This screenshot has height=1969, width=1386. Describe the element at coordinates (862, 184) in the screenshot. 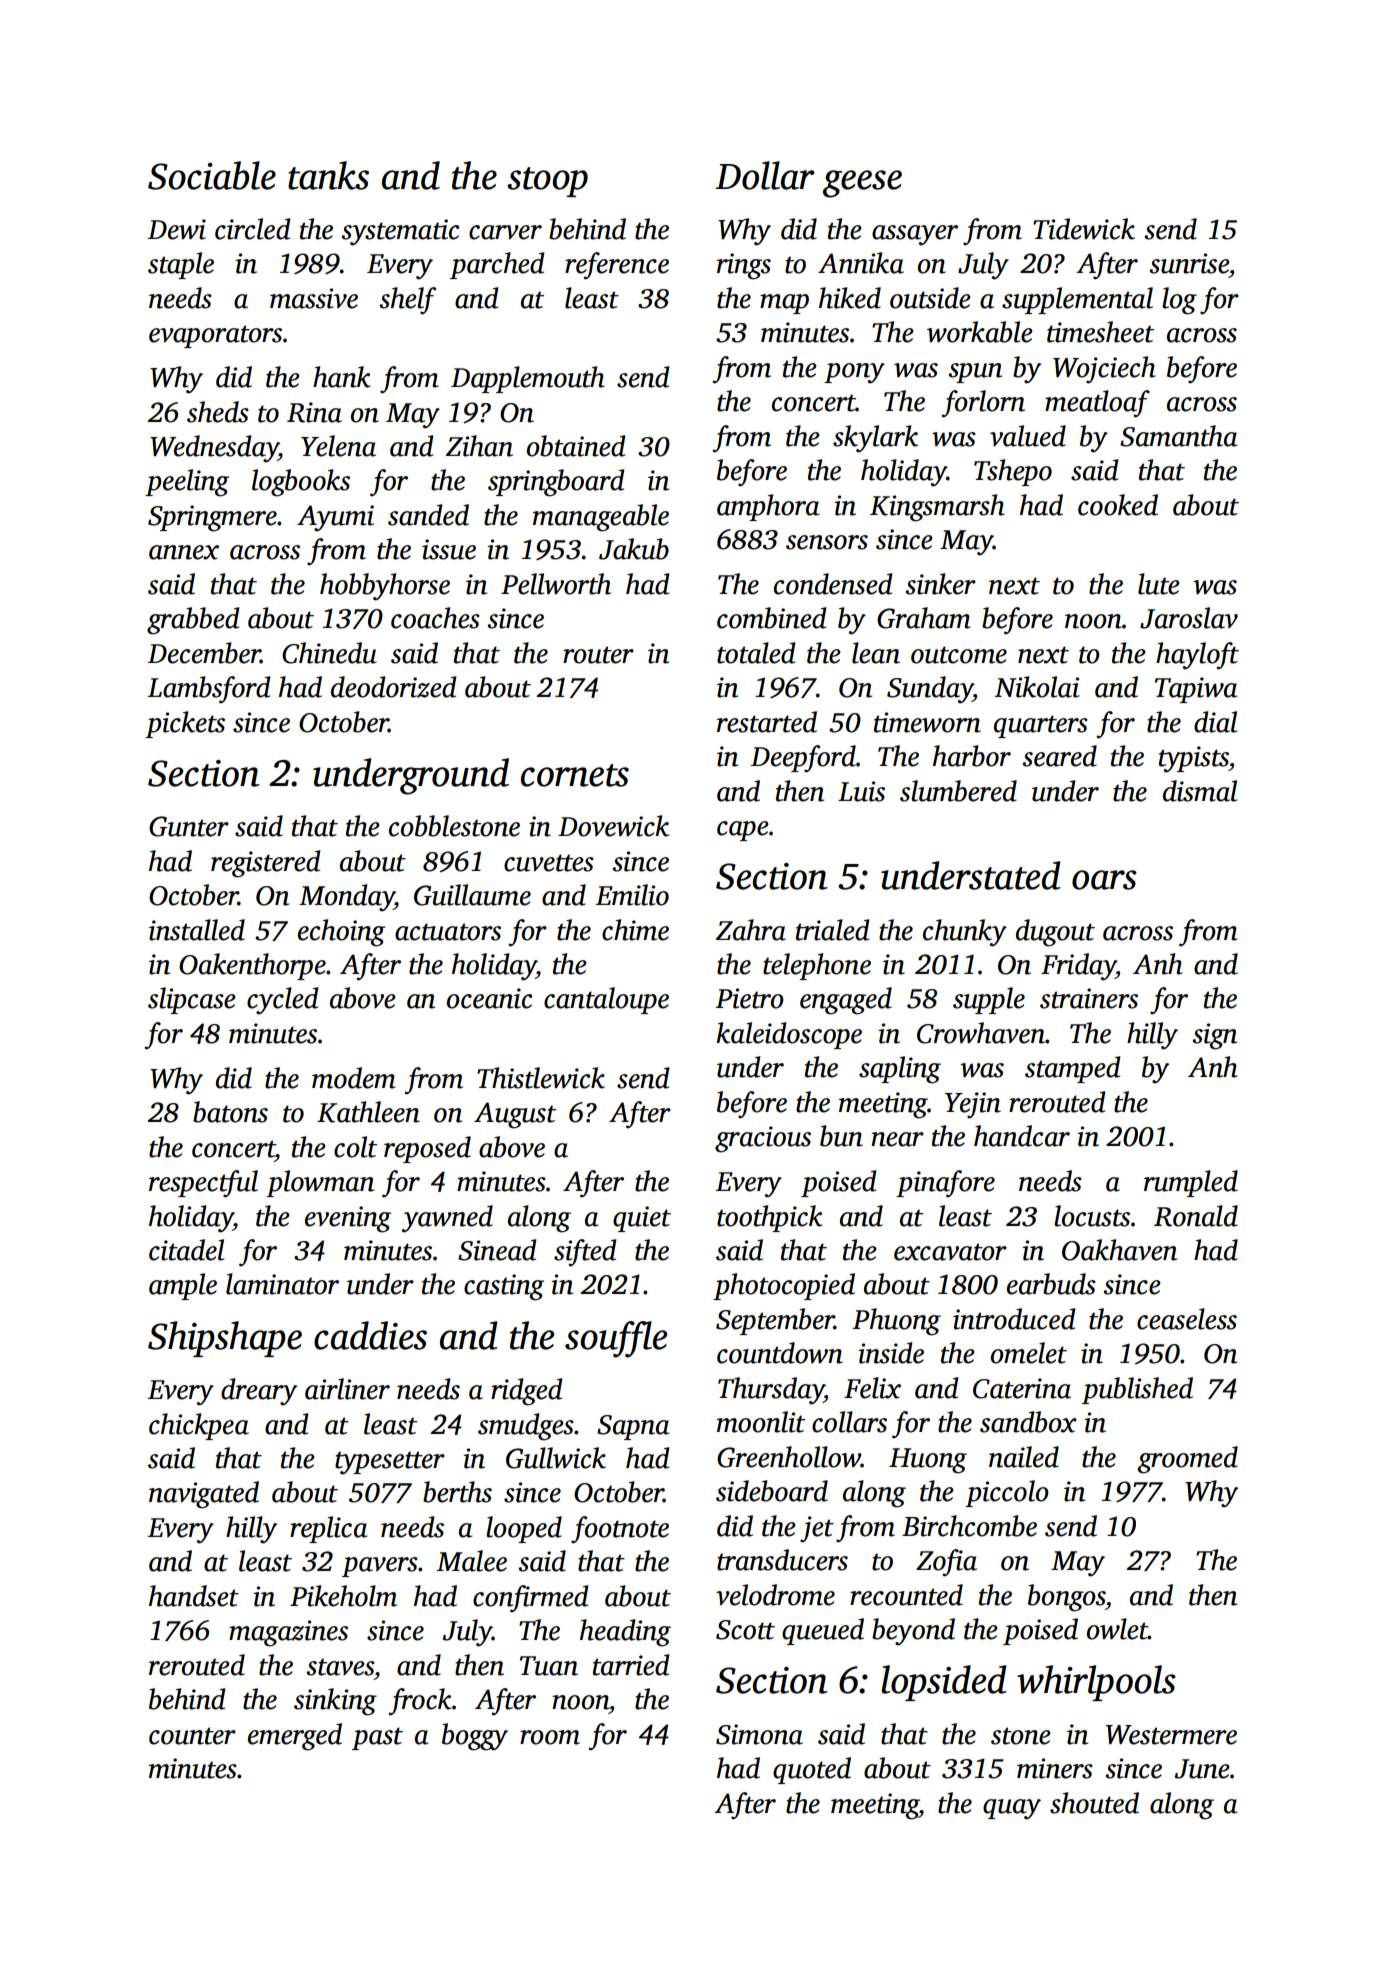

I see `geese` at that location.
